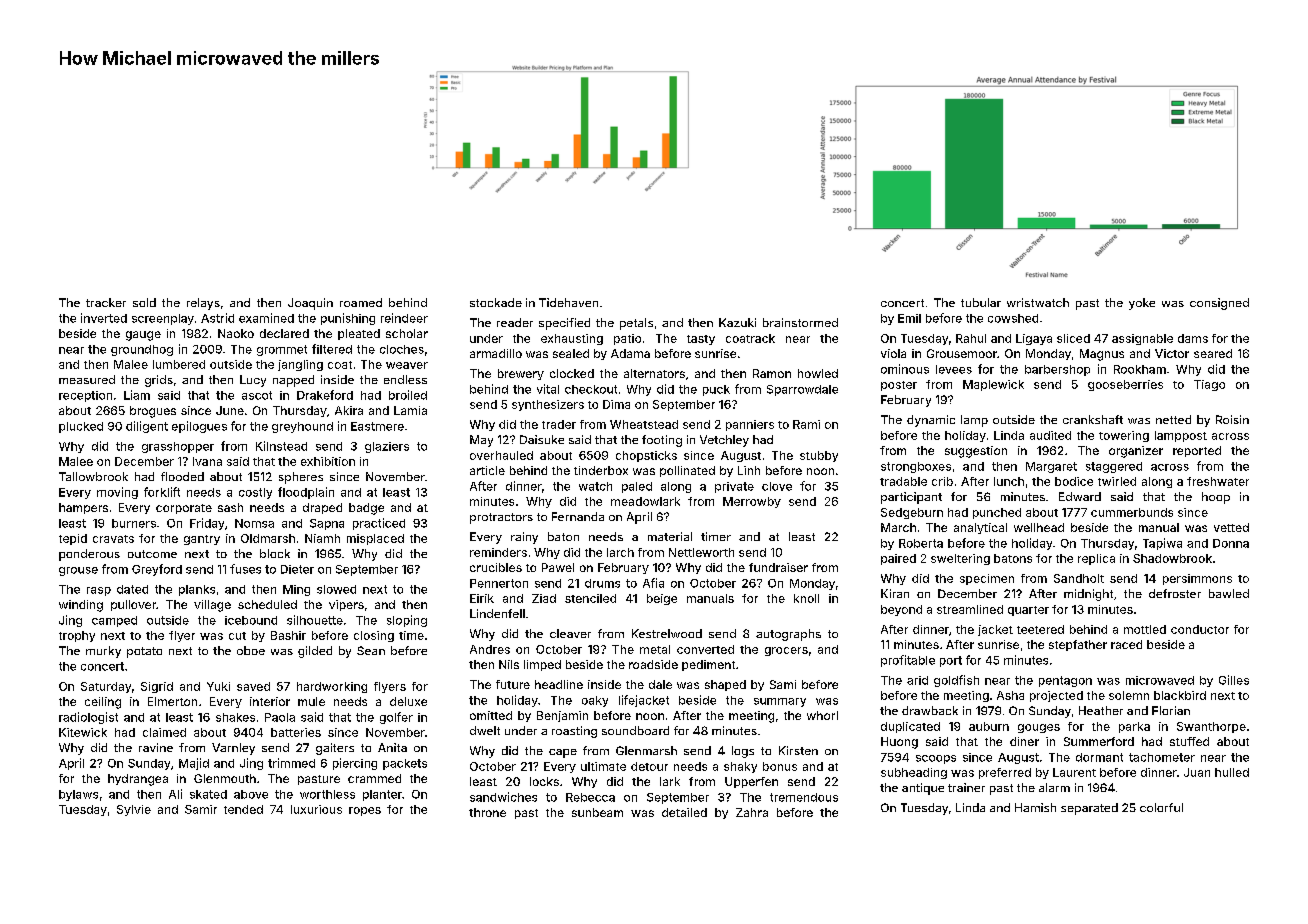 This screenshot has width=1308, height=924. Describe the element at coordinates (114, 621) in the screenshot. I see `camped` at that location.
